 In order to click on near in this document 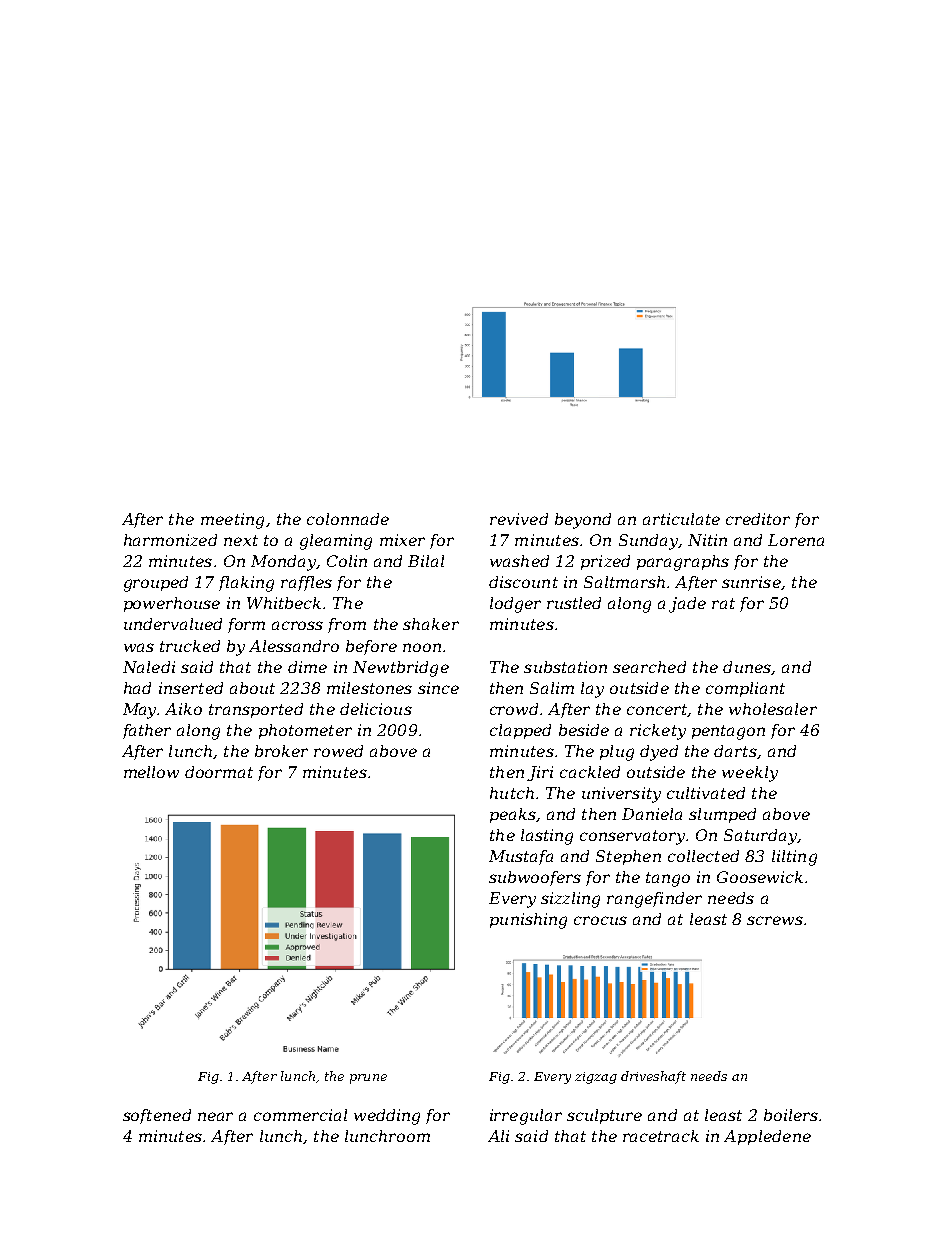, I will do `click(215, 1116)`.
